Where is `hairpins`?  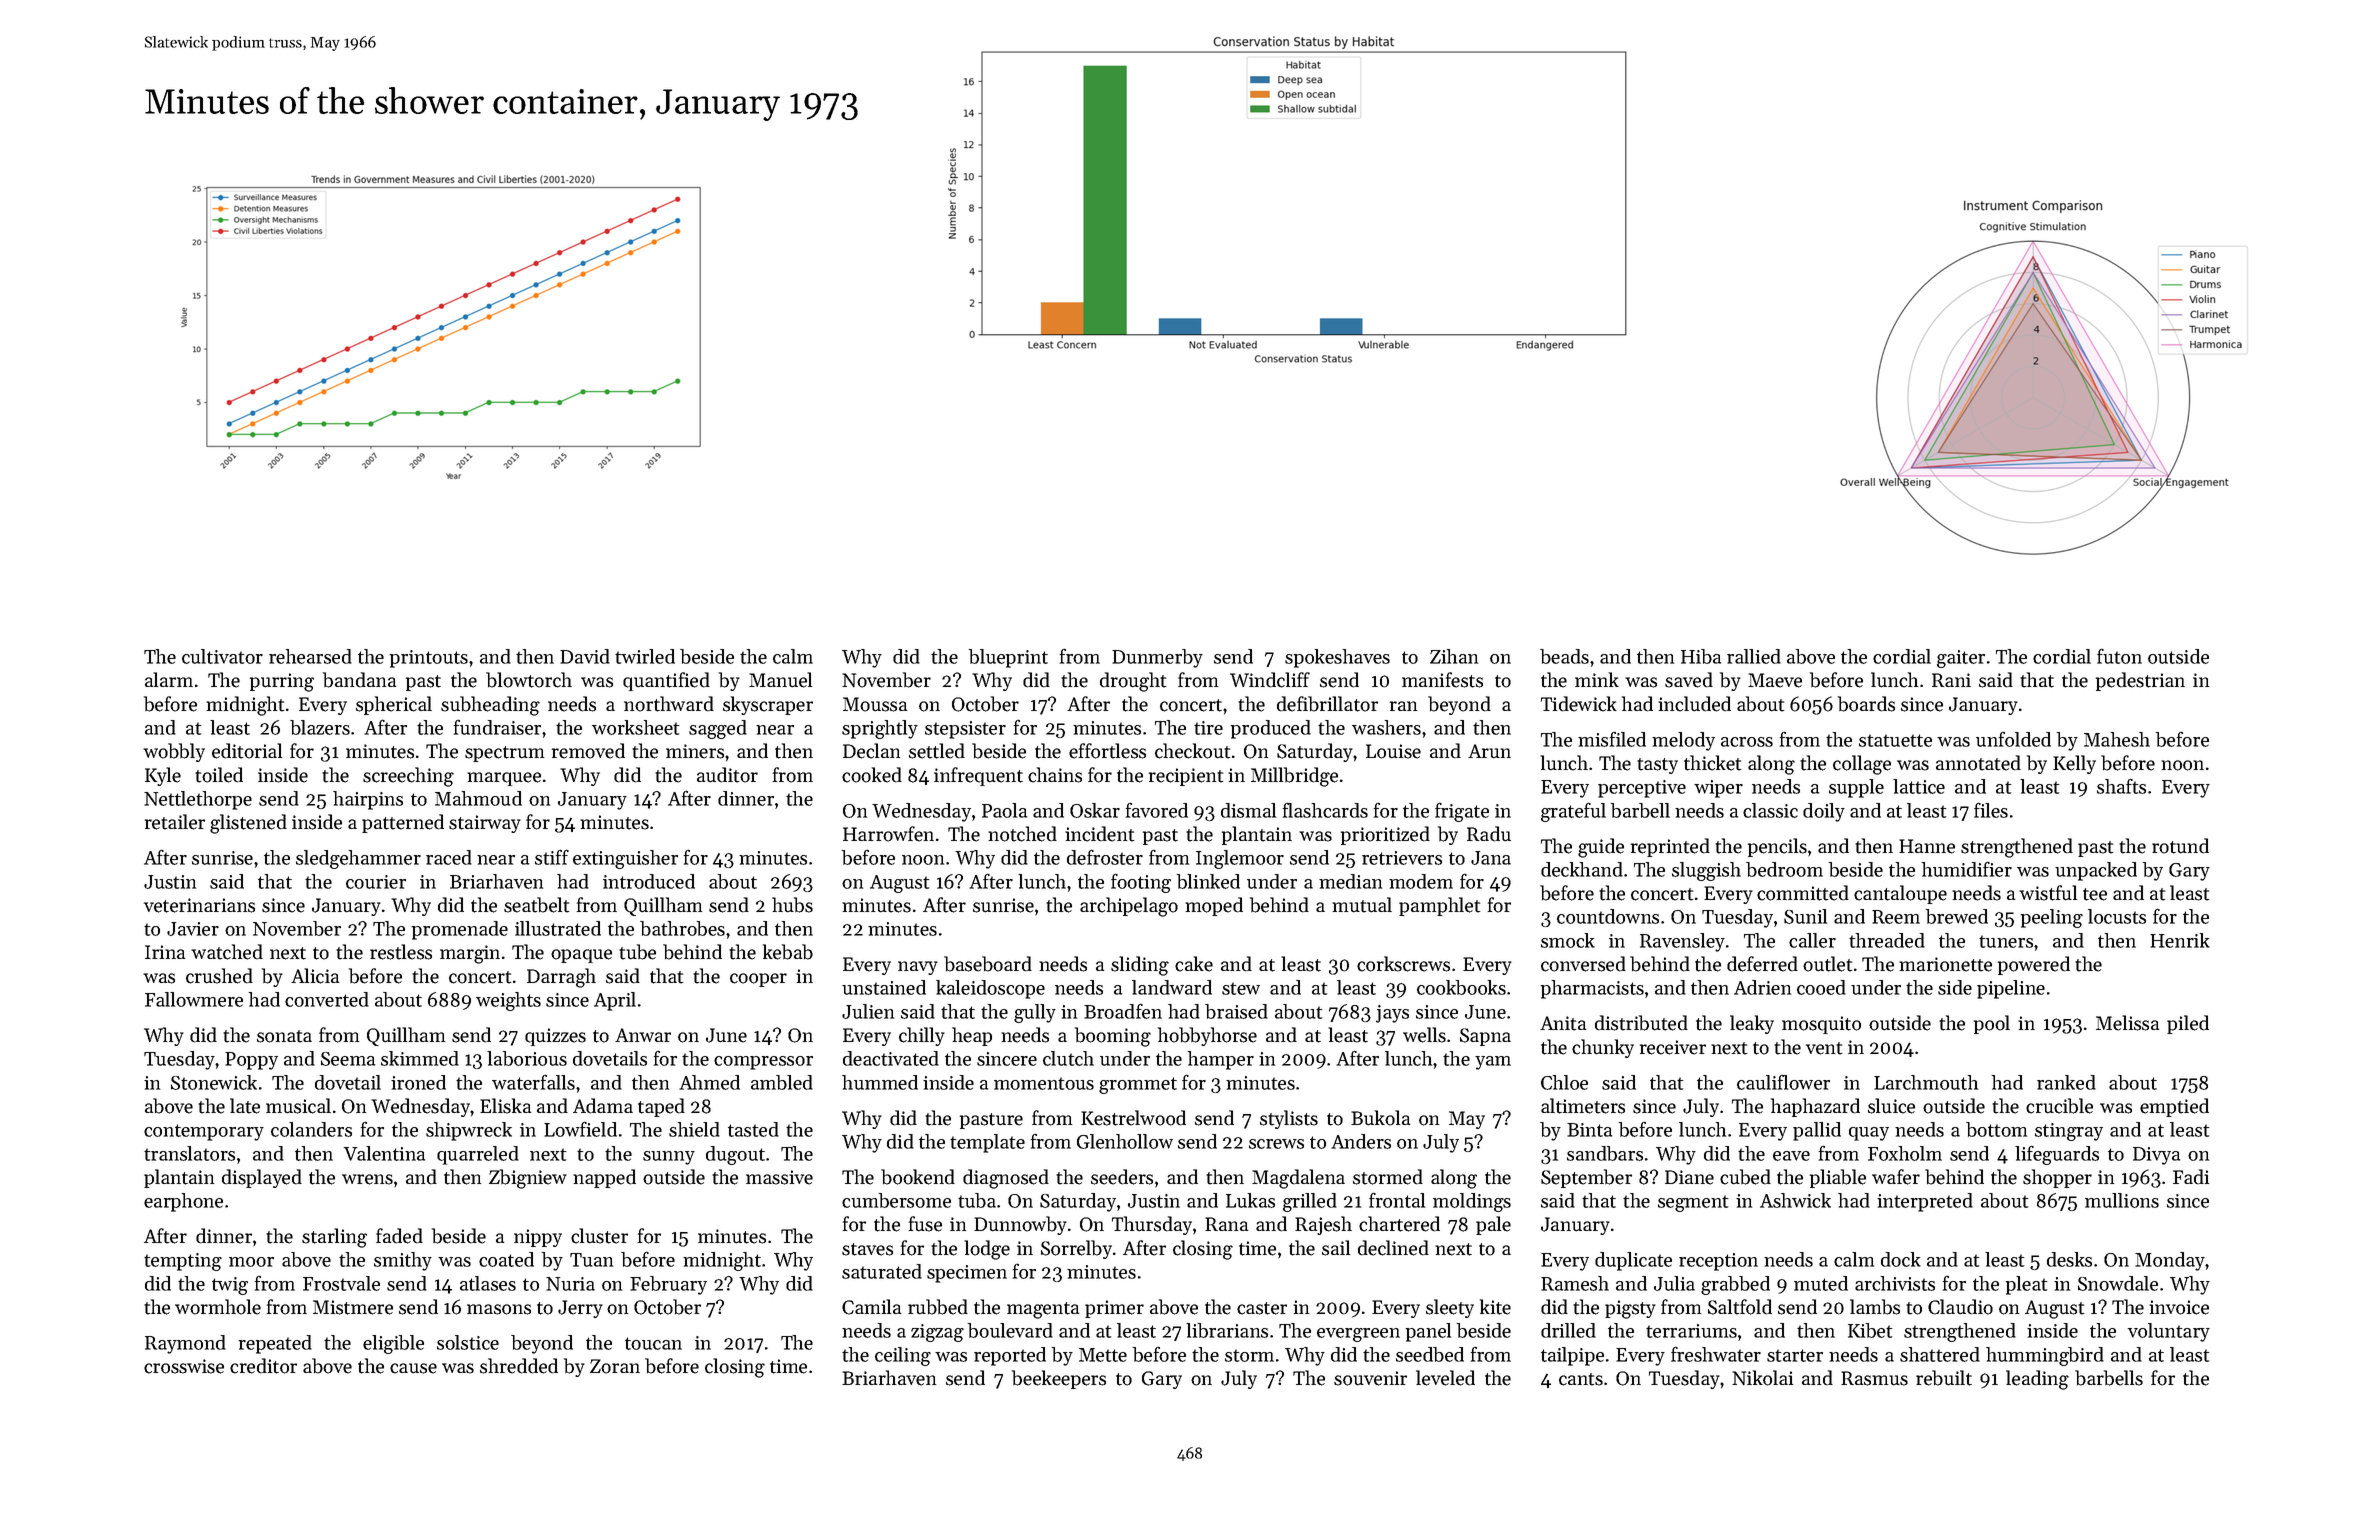
hairpins is located at coordinates (368, 800).
